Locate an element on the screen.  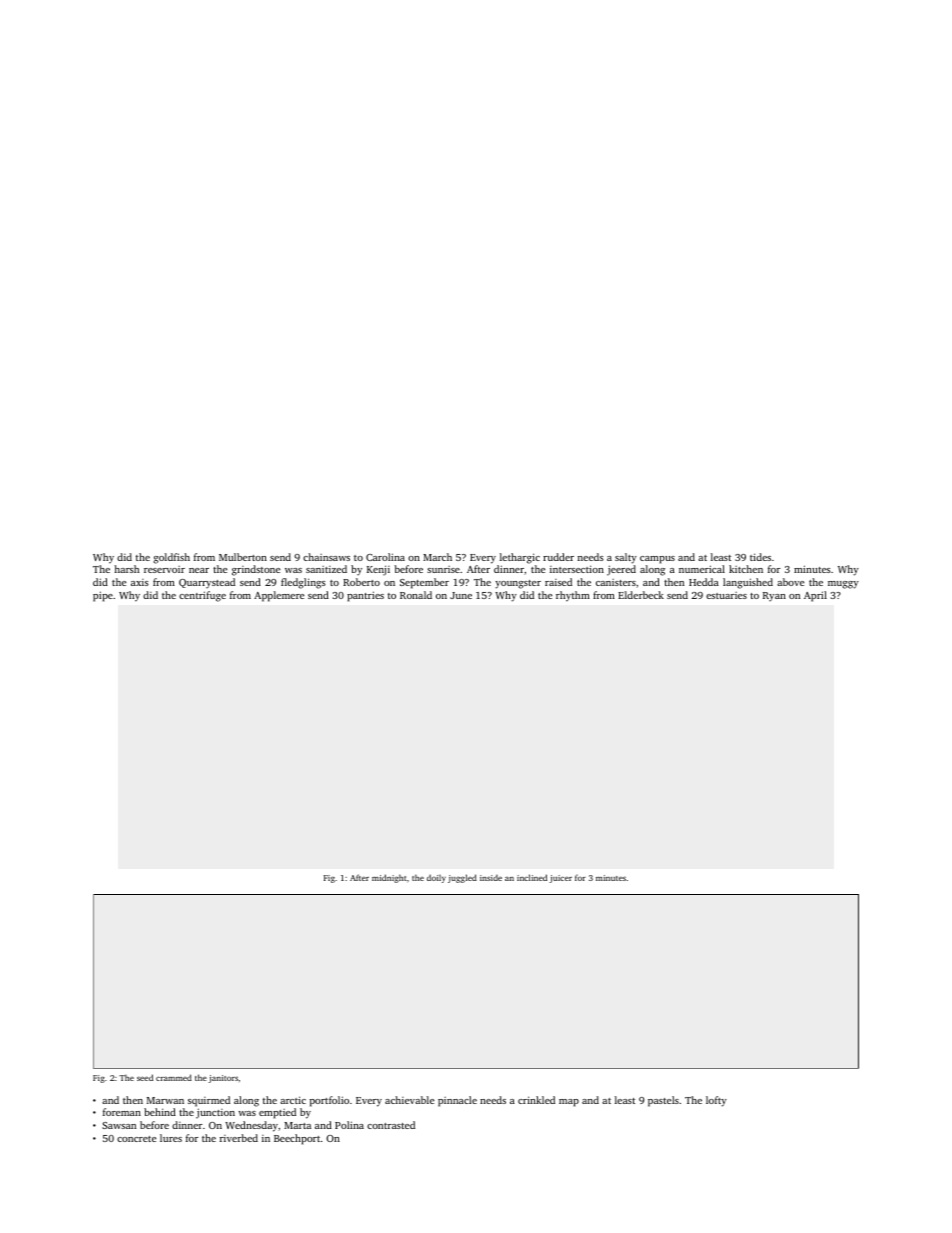
inclined is located at coordinates (532, 877).
